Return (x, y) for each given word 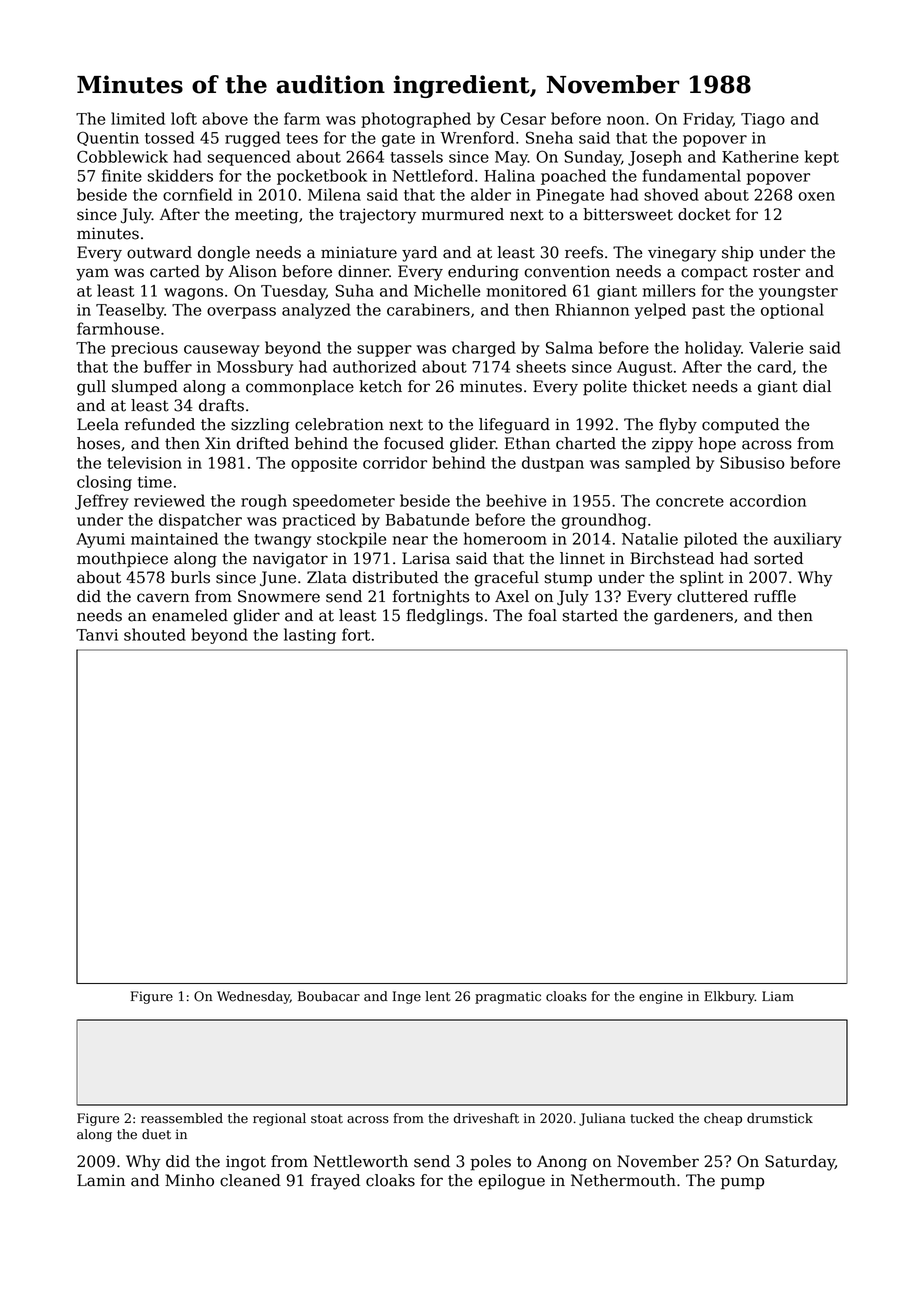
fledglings (444, 617)
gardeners (693, 617)
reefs (584, 252)
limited (138, 118)
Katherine (760, 156)
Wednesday (253, 997)
